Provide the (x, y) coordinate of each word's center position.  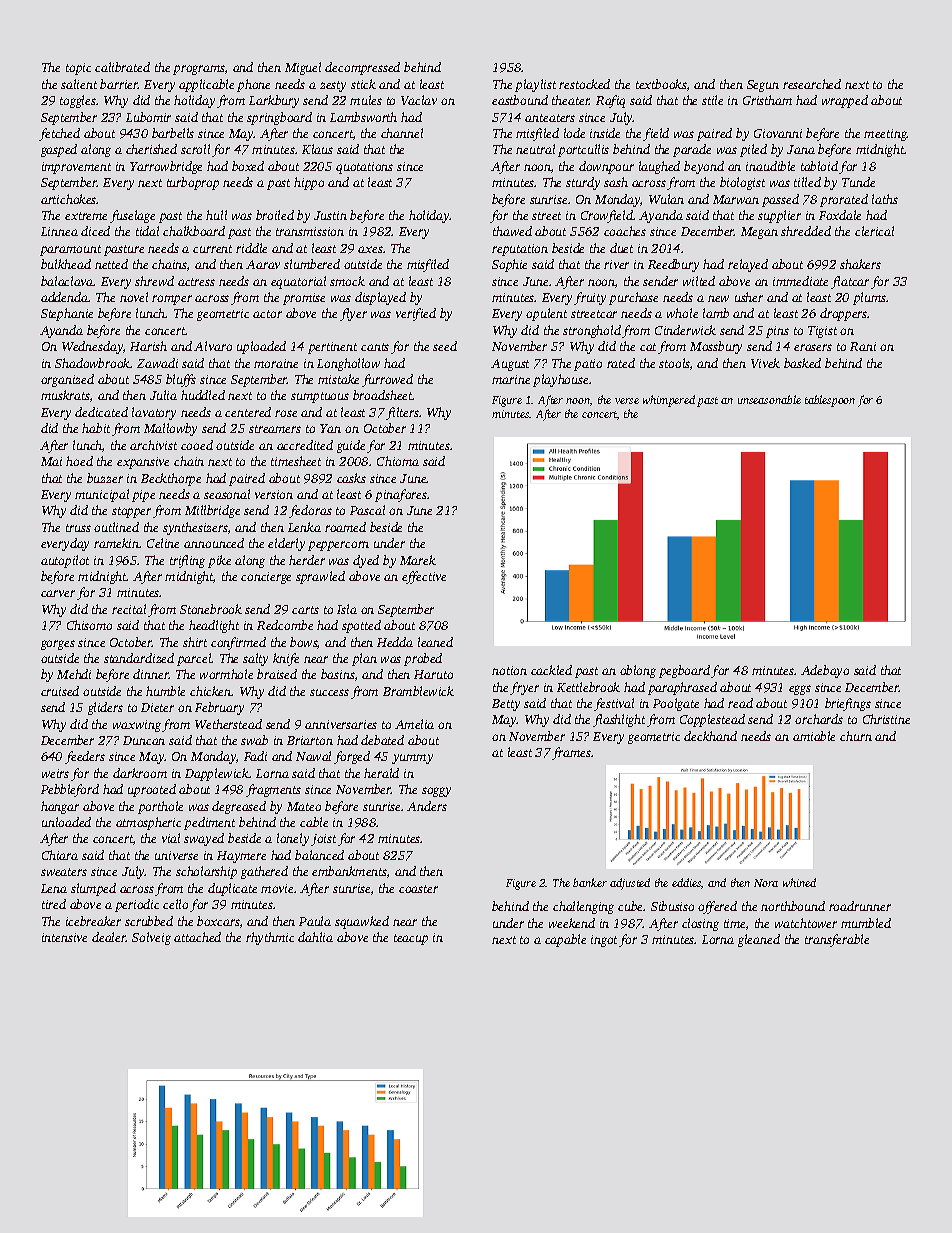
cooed (197, 445)
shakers (860, 264)
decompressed (362, 68)
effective (424, 577)
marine (511, 379)
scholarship (206, 872)
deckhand (710, 736)
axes (370, 249)
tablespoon (830, 401)
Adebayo (825, 671)
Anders (427, 806)
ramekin (116, 543)
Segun (763, 86)
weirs (55, 773)
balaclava (67, 281)
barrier (119, 84)
